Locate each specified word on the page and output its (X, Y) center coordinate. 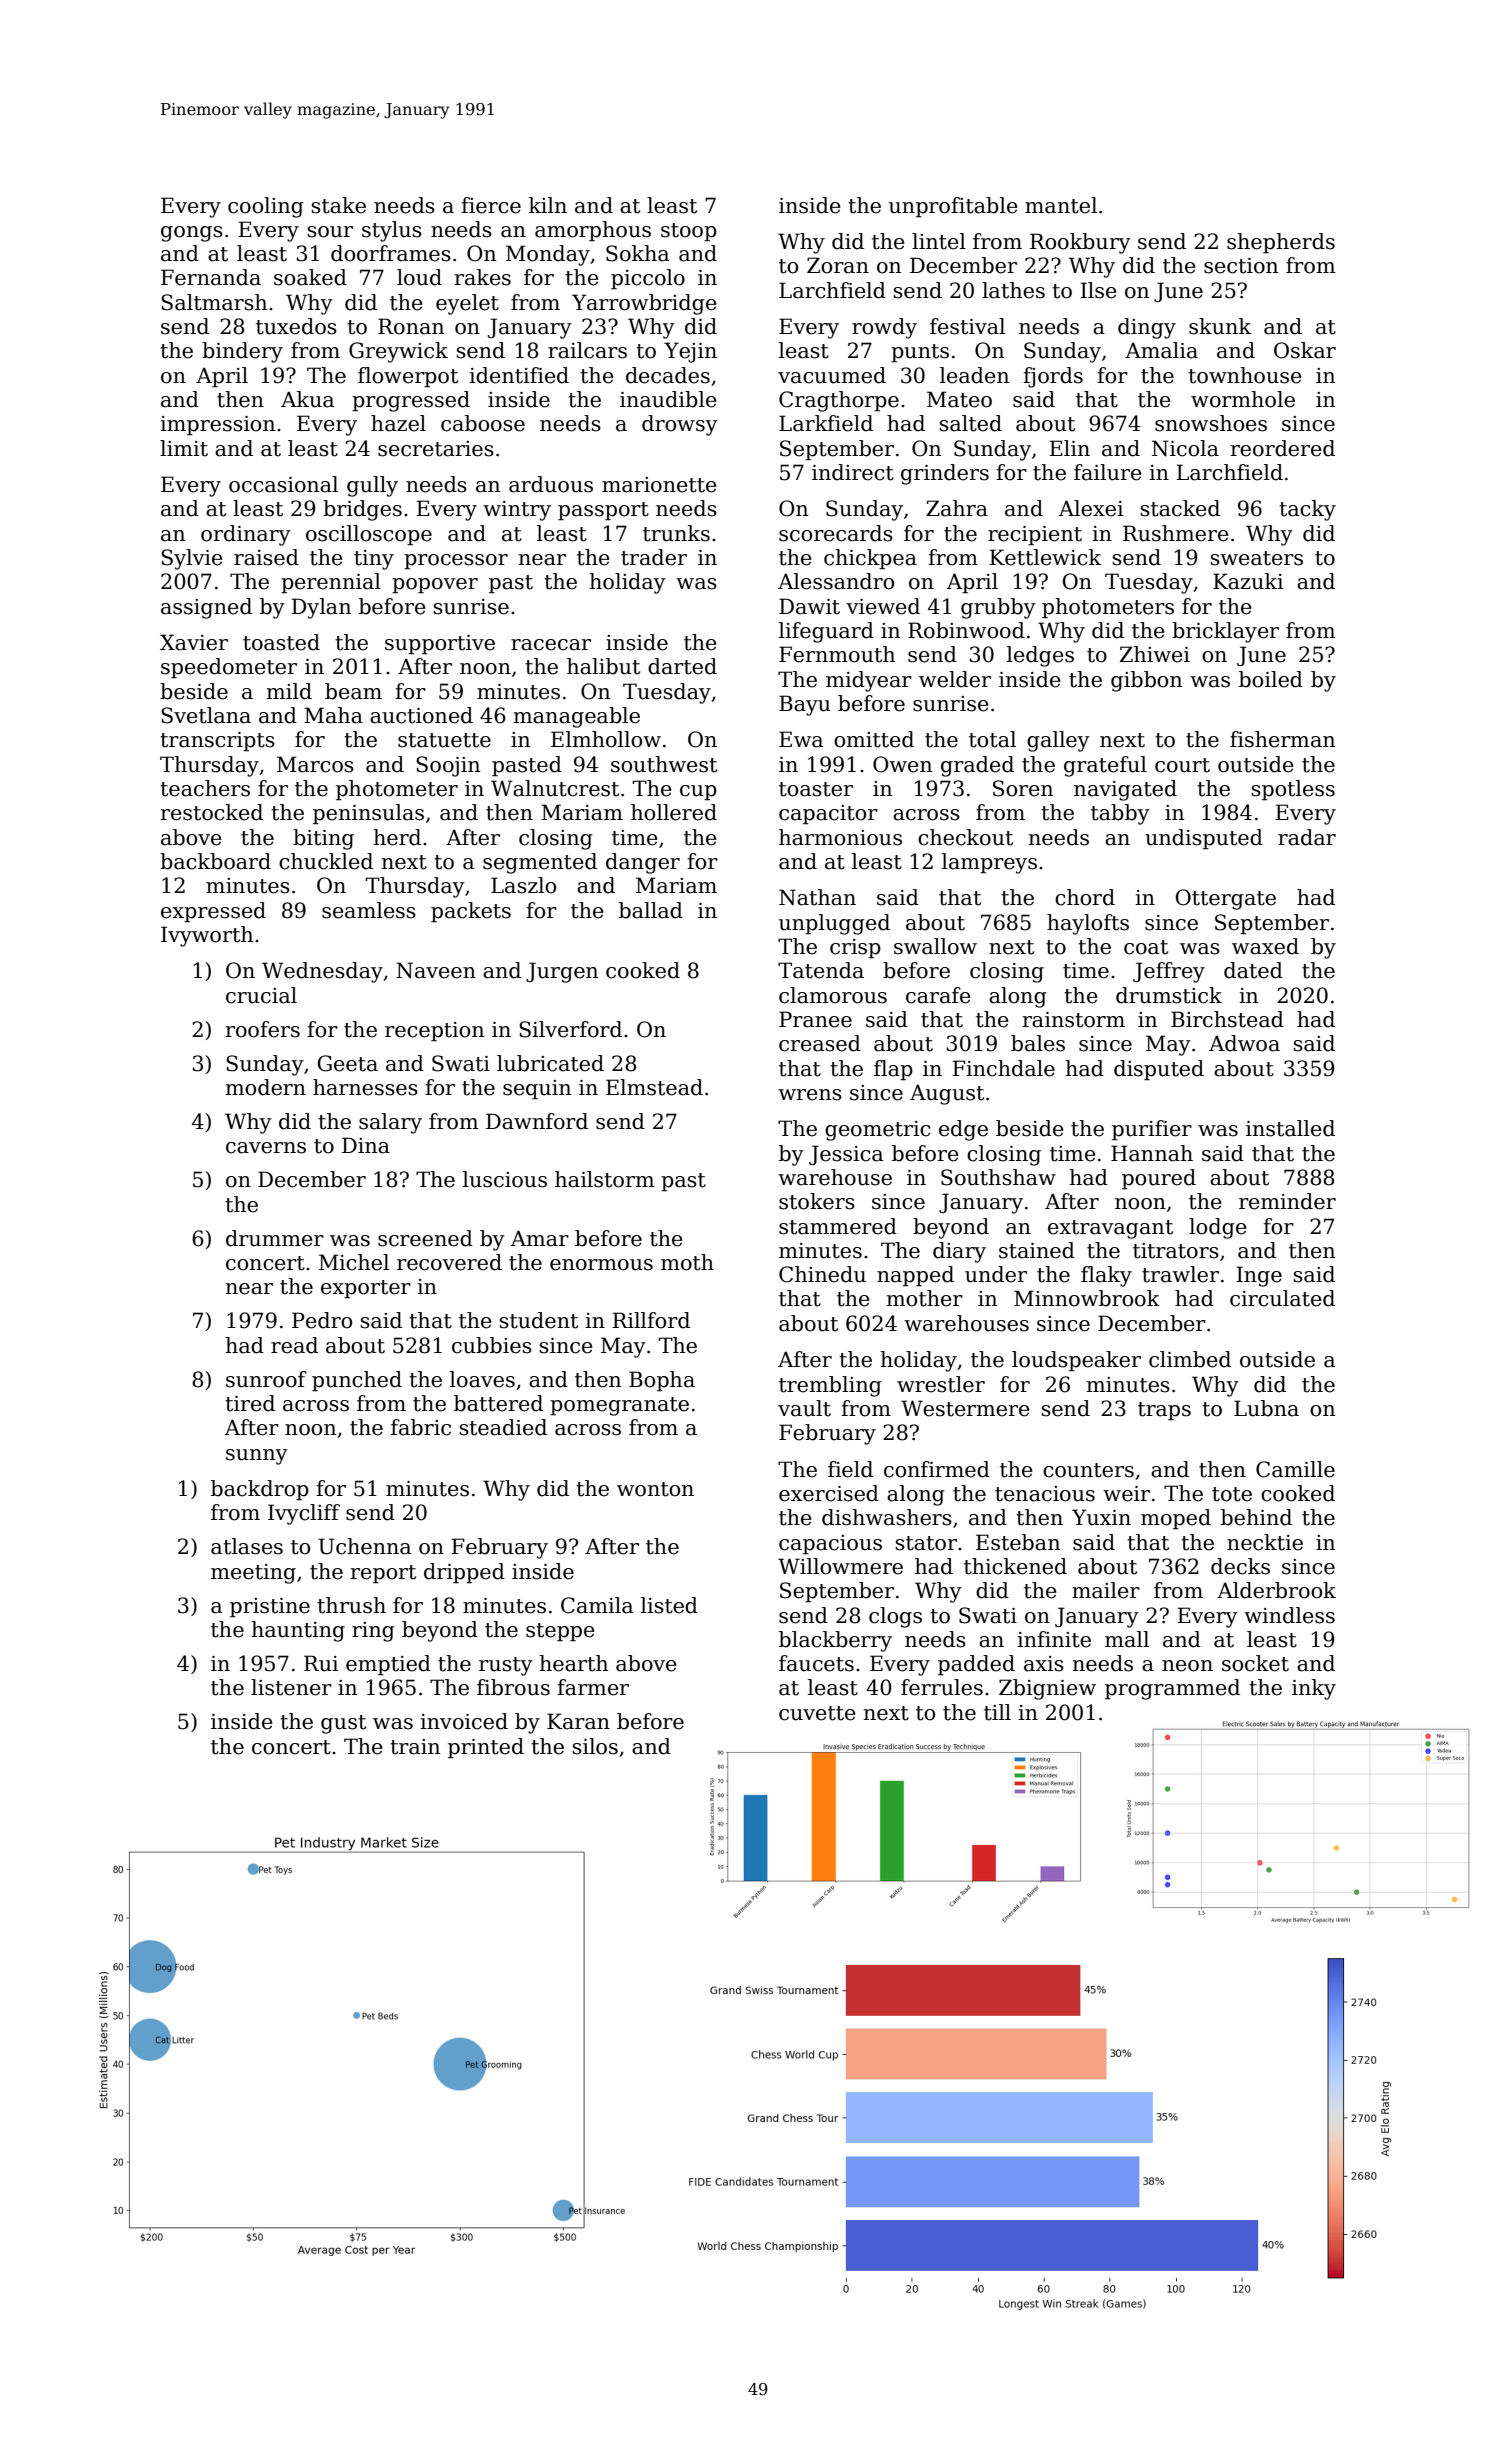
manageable (577, 717)
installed (1290, 1128)
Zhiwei (1155, 654)
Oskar (1305, 350)
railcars (587, 350)
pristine (270, 1608)
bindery (242, 352)
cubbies (492, 1345)
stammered (838, 1226)
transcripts (217, 742)
